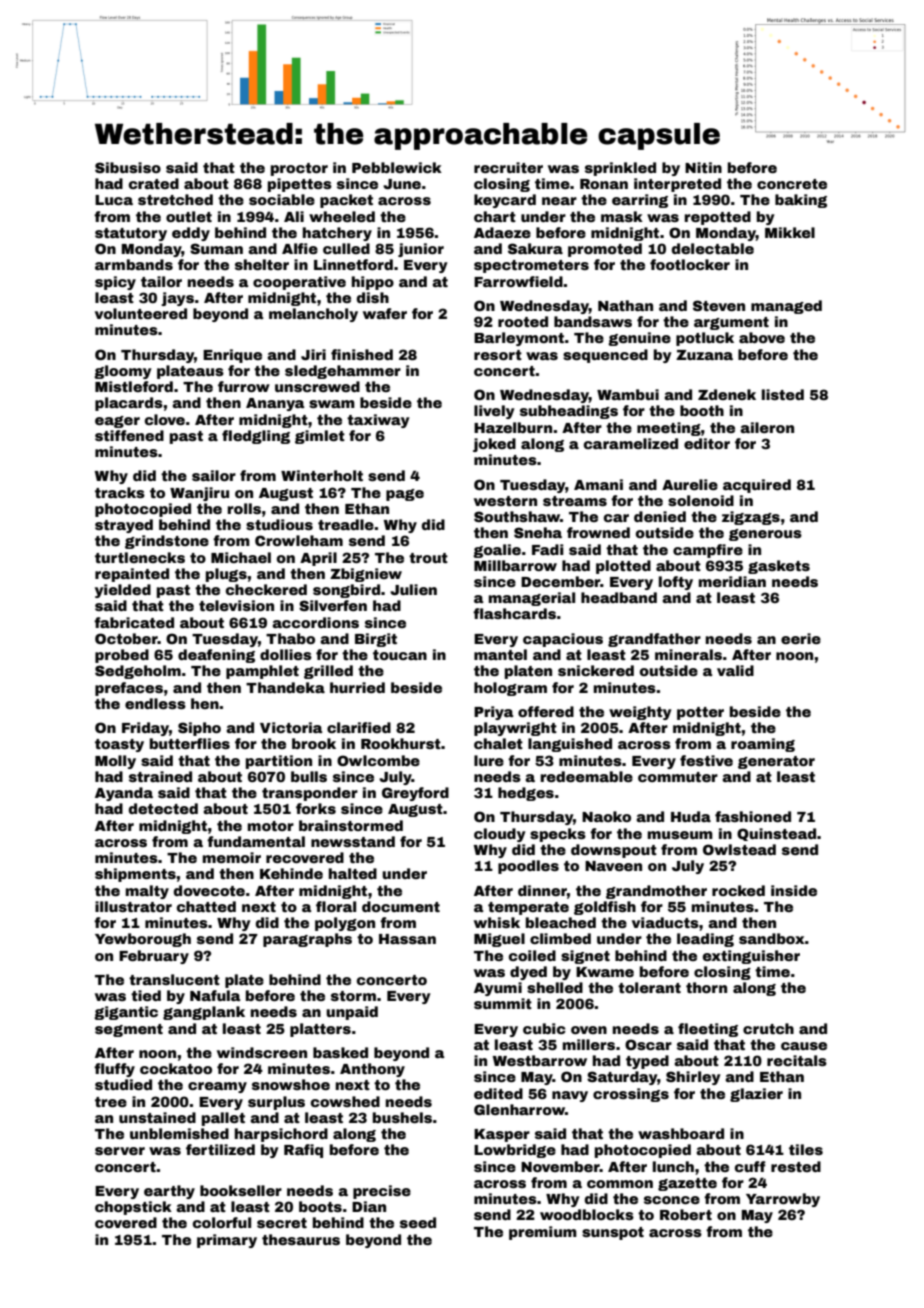  What do you see at coordinates (227, 1241) in the document?
I see `primary` at bounding box center [227, 1241].
